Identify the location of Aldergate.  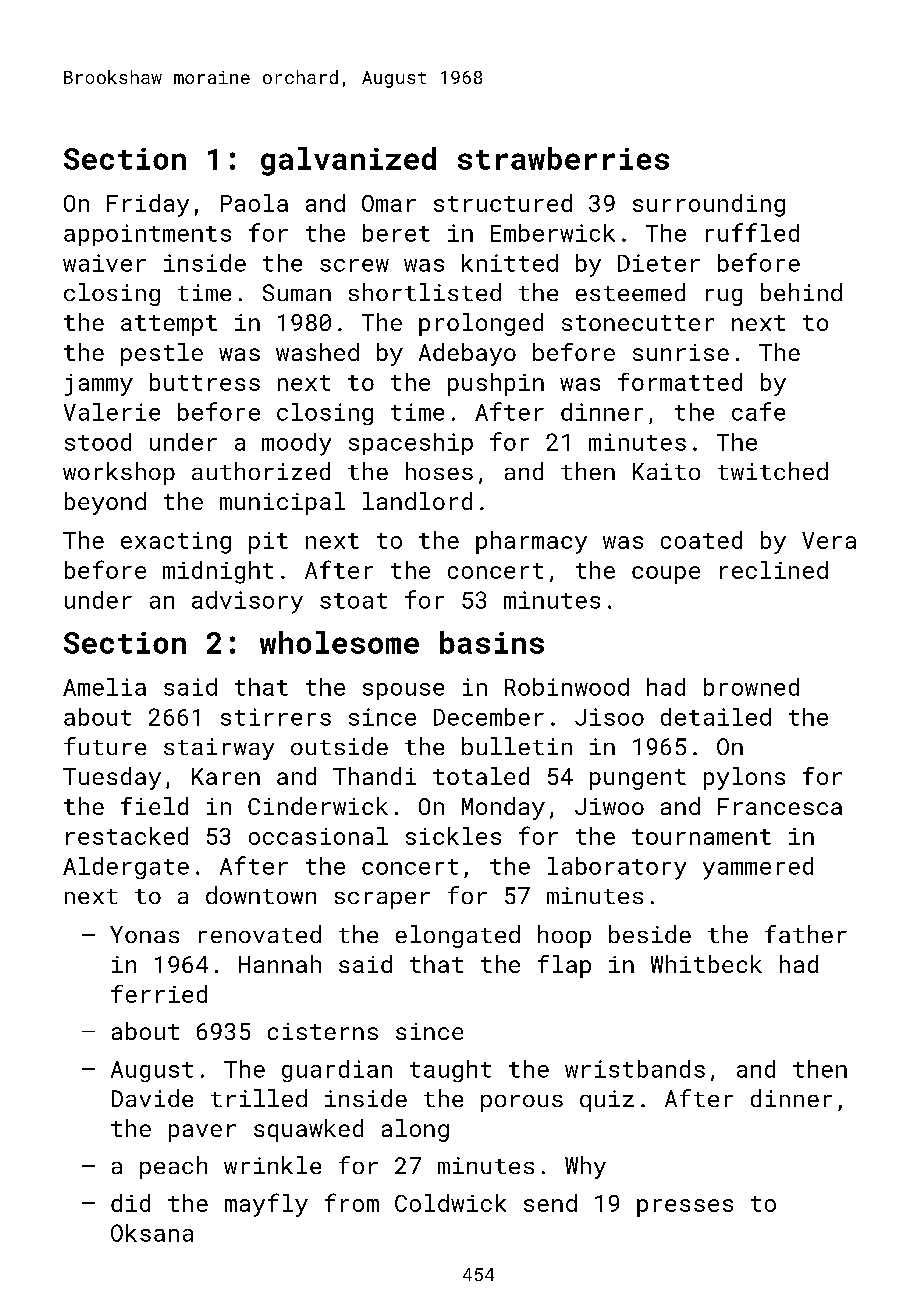
(126, 868).
